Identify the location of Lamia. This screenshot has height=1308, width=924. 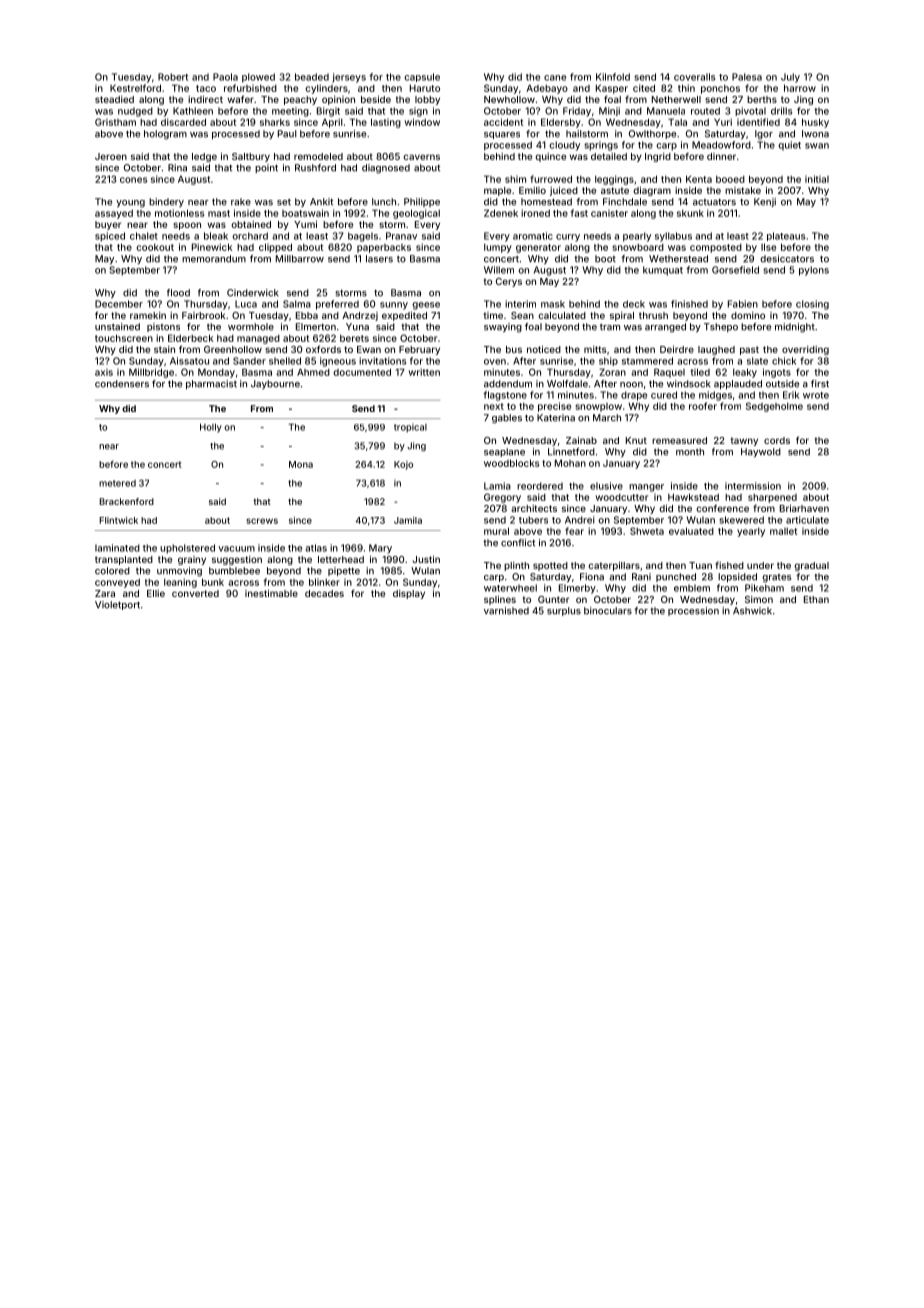
(497, 486).
